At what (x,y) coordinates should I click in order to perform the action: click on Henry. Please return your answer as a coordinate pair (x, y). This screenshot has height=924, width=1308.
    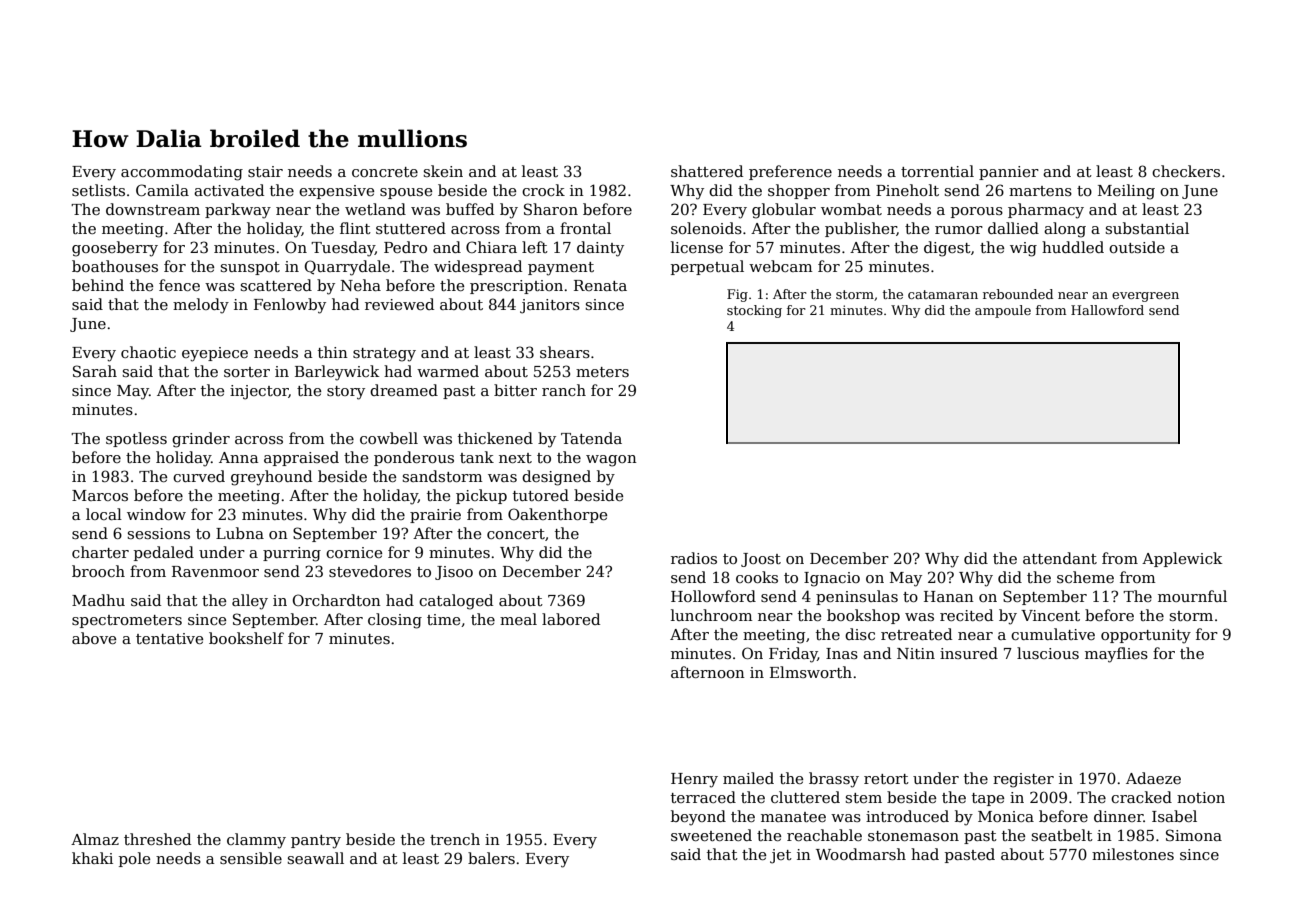
    Looking at the image, I should click on (694, 780).
